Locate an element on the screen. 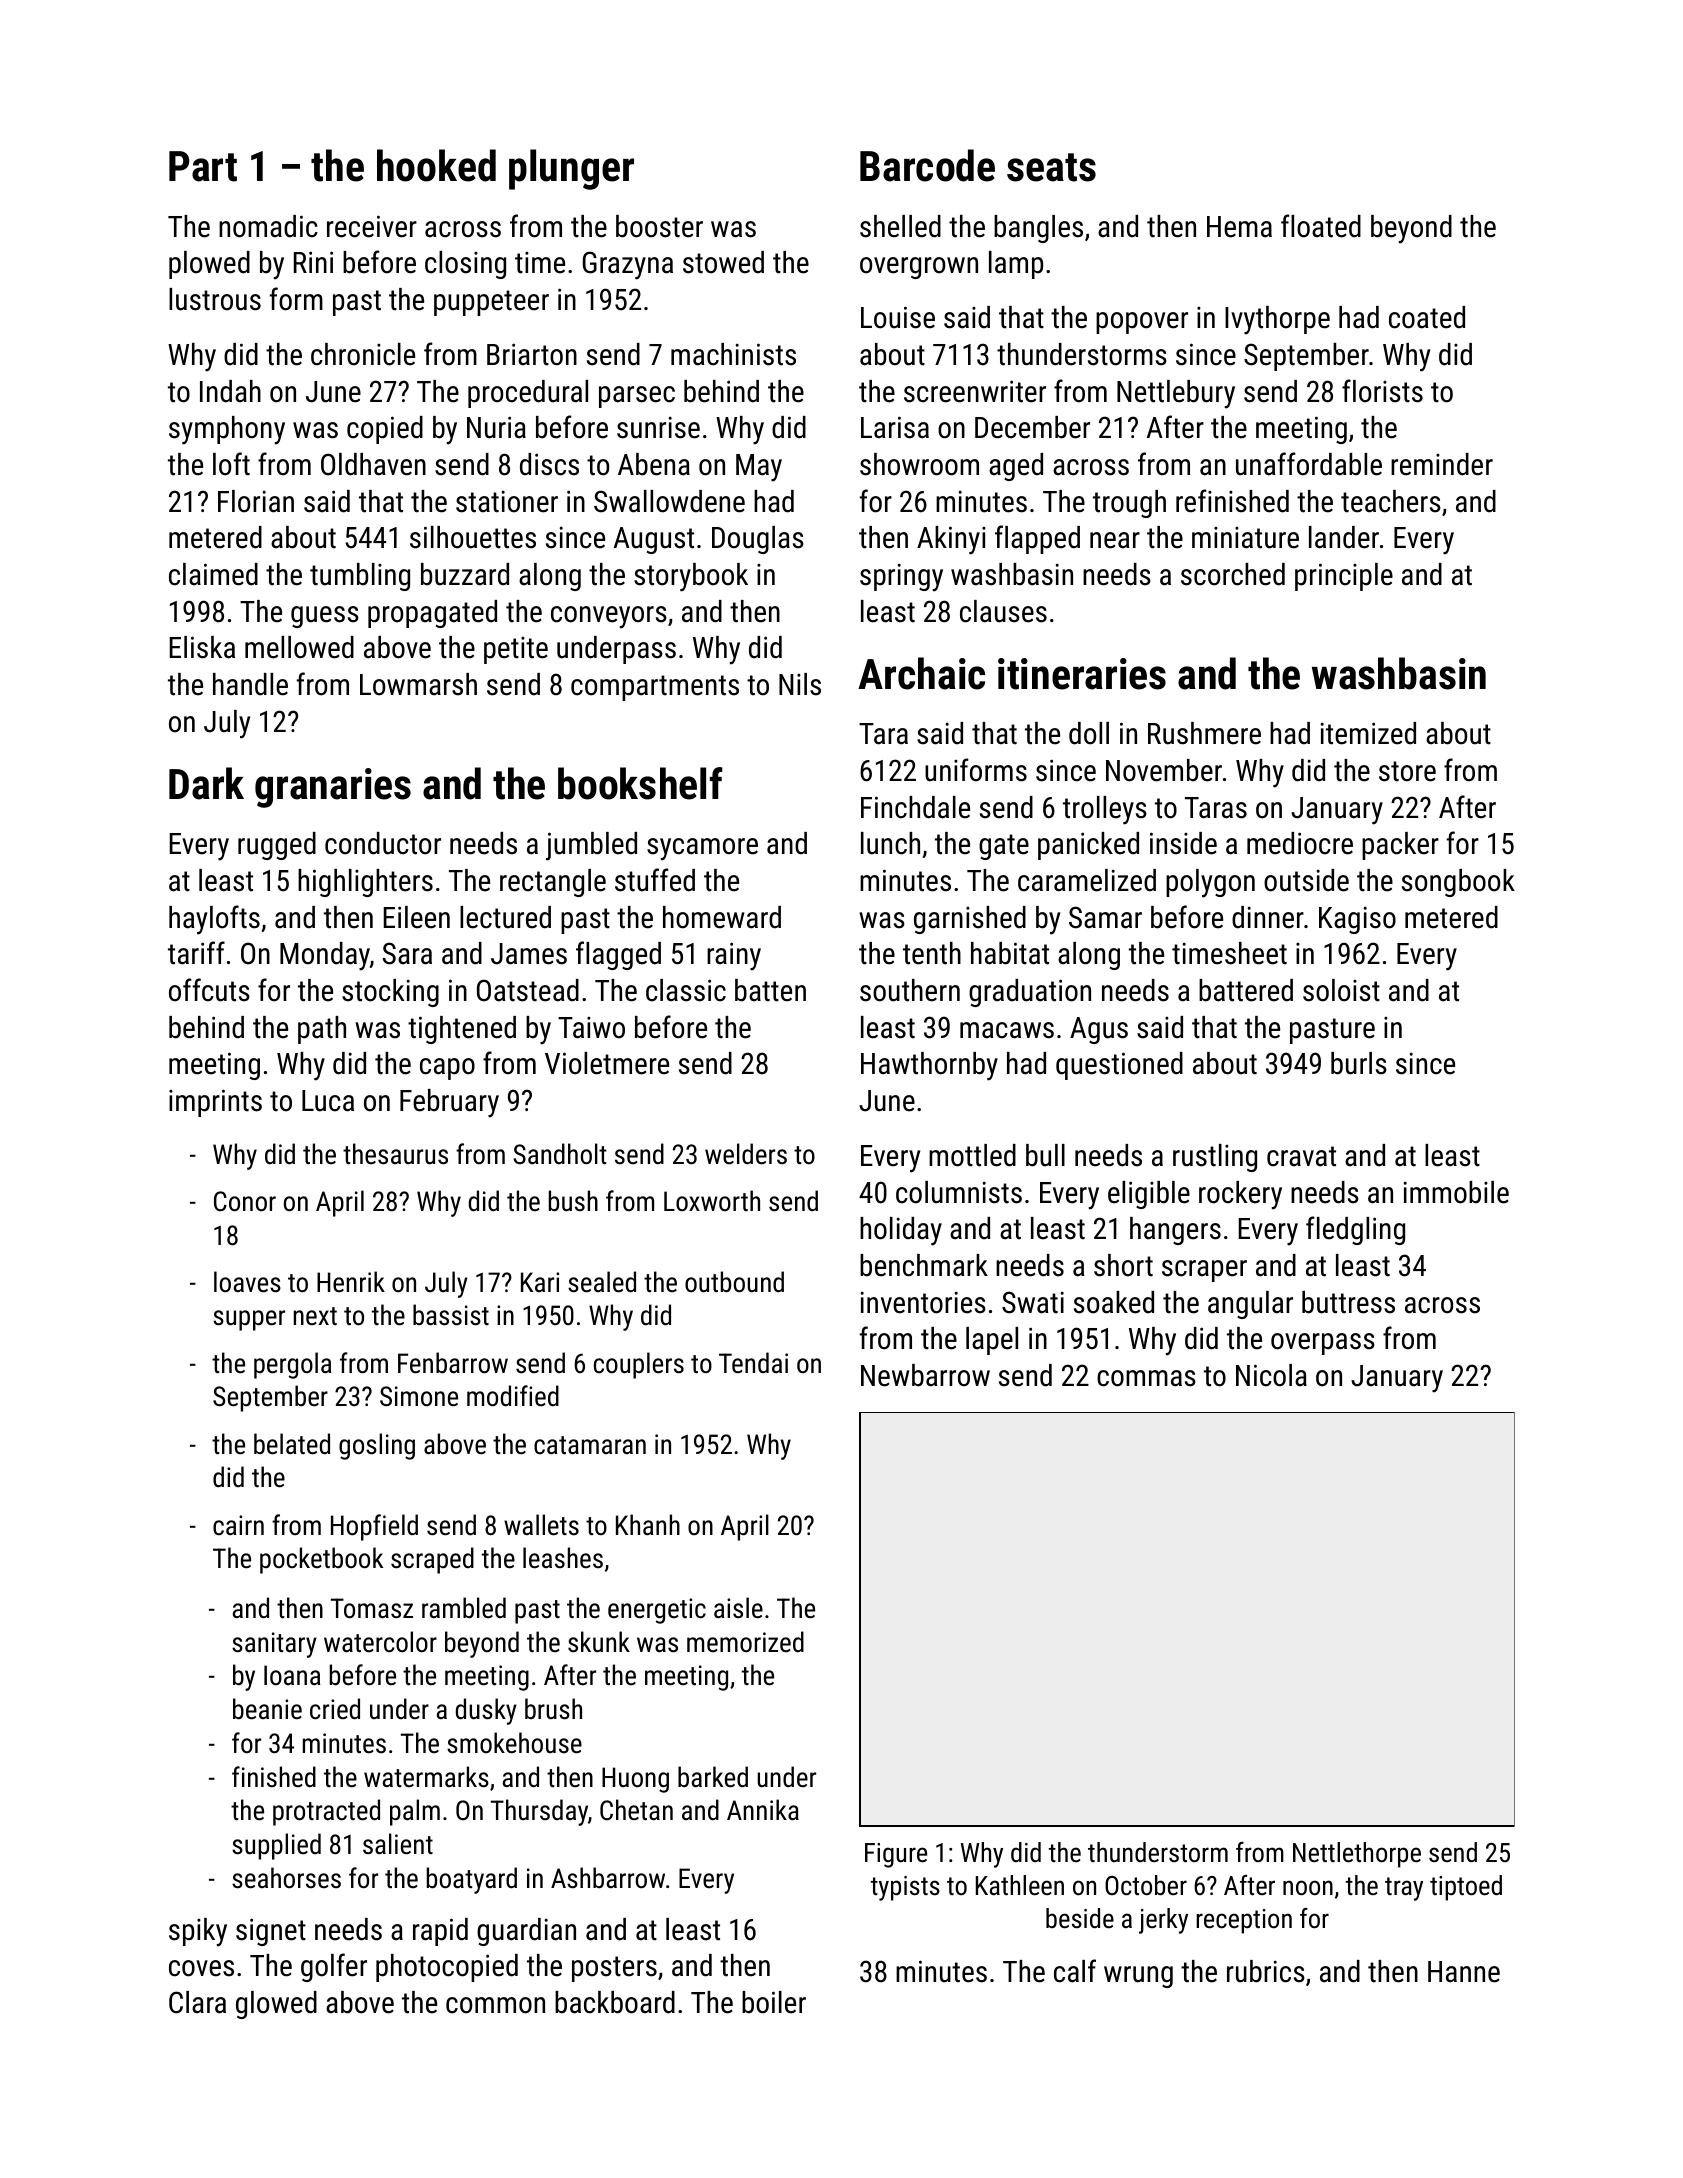  storybook is located at coordinates (691, 577).
